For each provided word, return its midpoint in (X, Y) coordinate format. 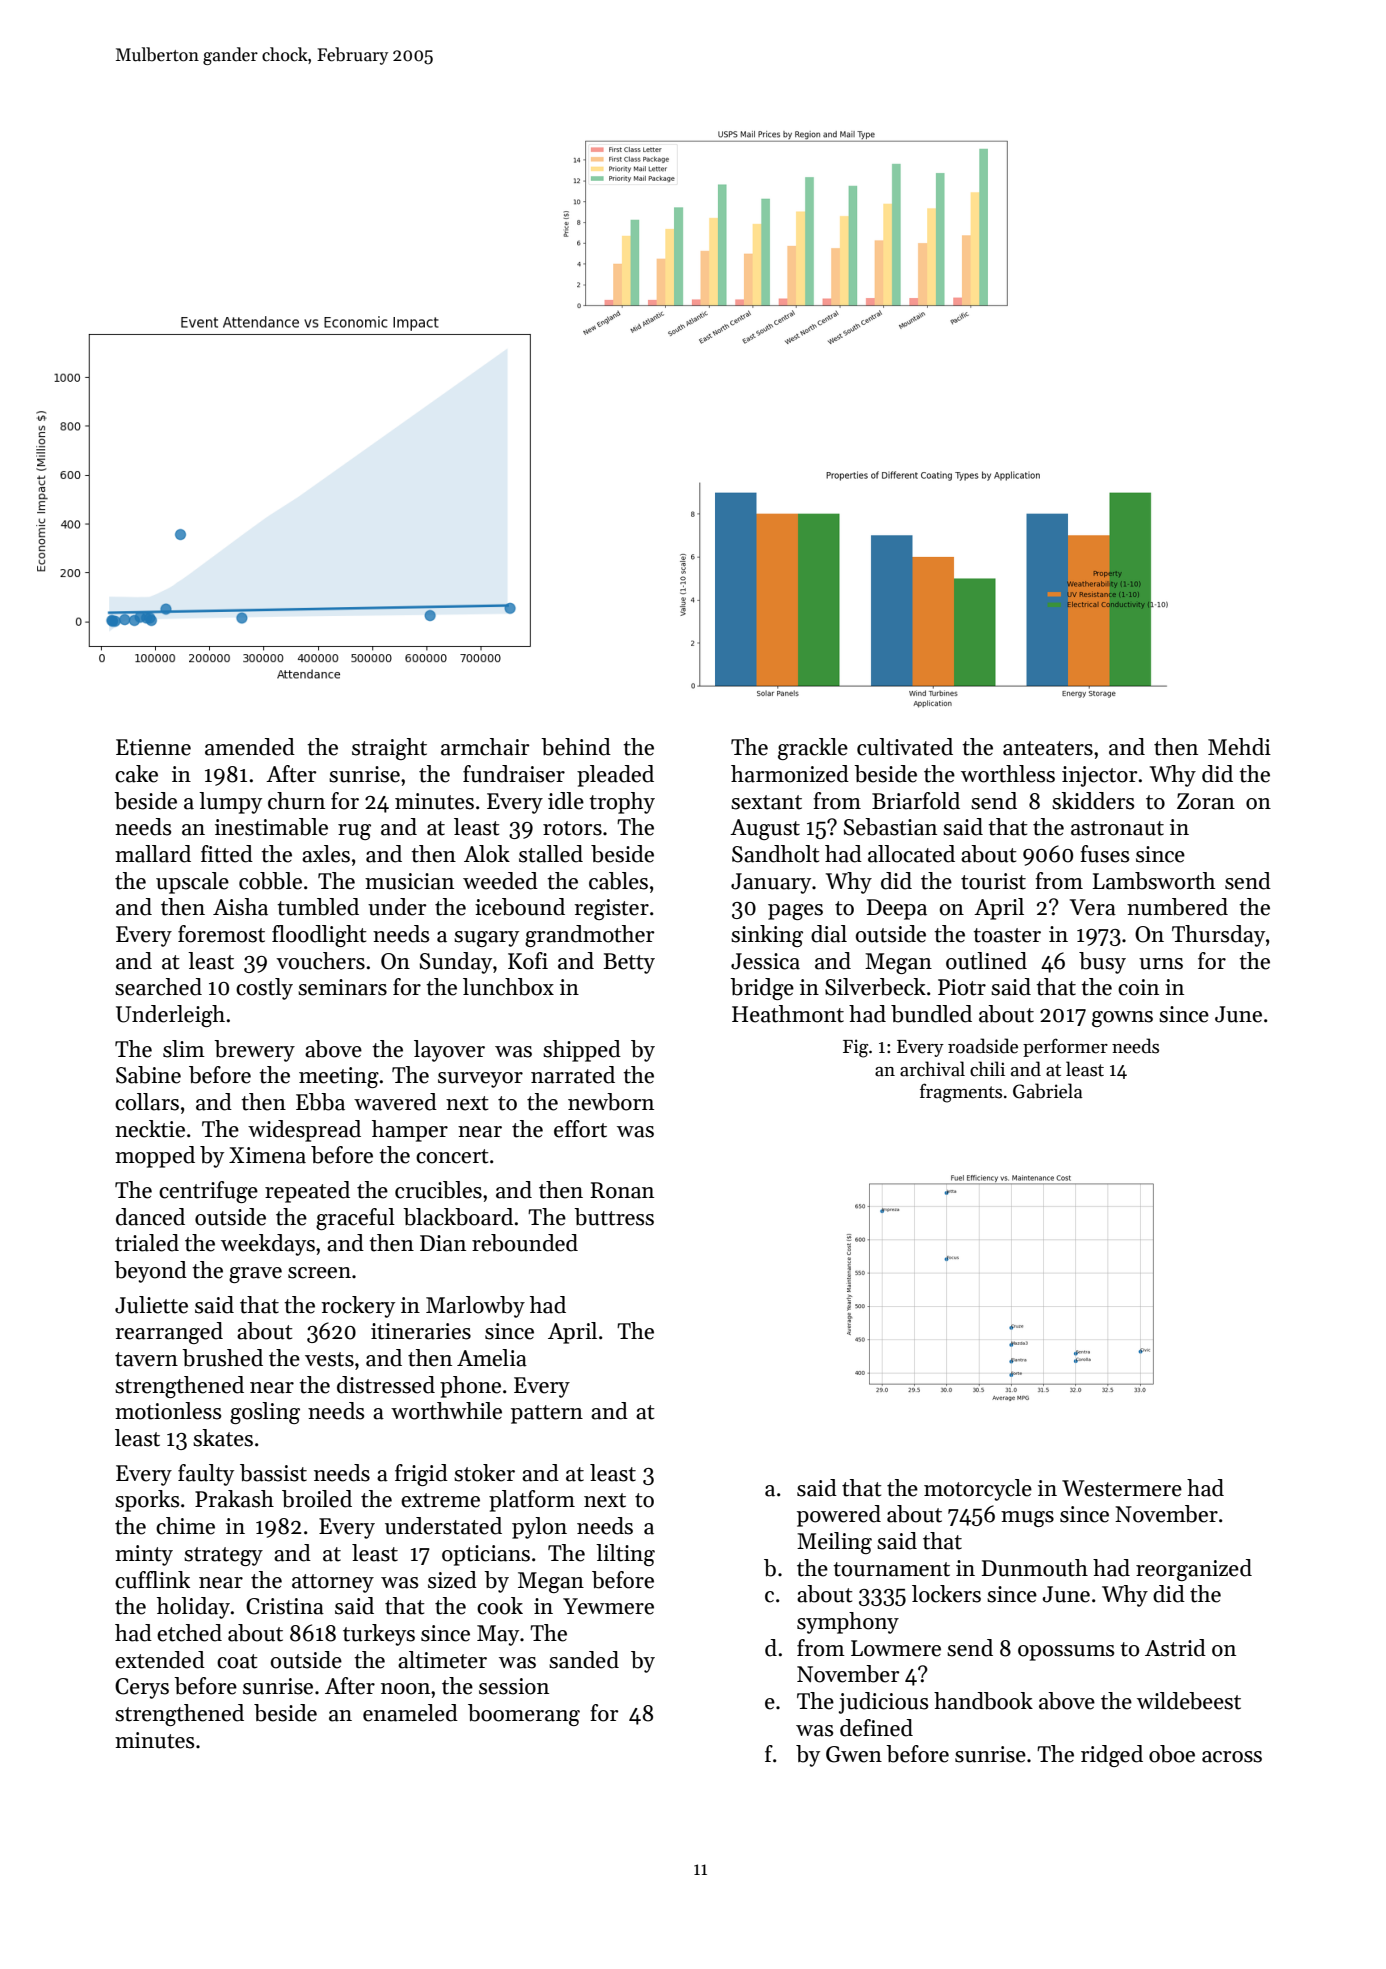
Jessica (765, 961)
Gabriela (1048, 1091)
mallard (153, 854)
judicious (883, 1703)
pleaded (615, 776)
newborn (611, 1102)
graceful (355, 1219)
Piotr (962, 987)
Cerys (142, 1688)
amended (250, 747)
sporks (147, 1501)
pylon (539, 1528)
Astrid (1175, 1648)
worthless (1008, 774)
